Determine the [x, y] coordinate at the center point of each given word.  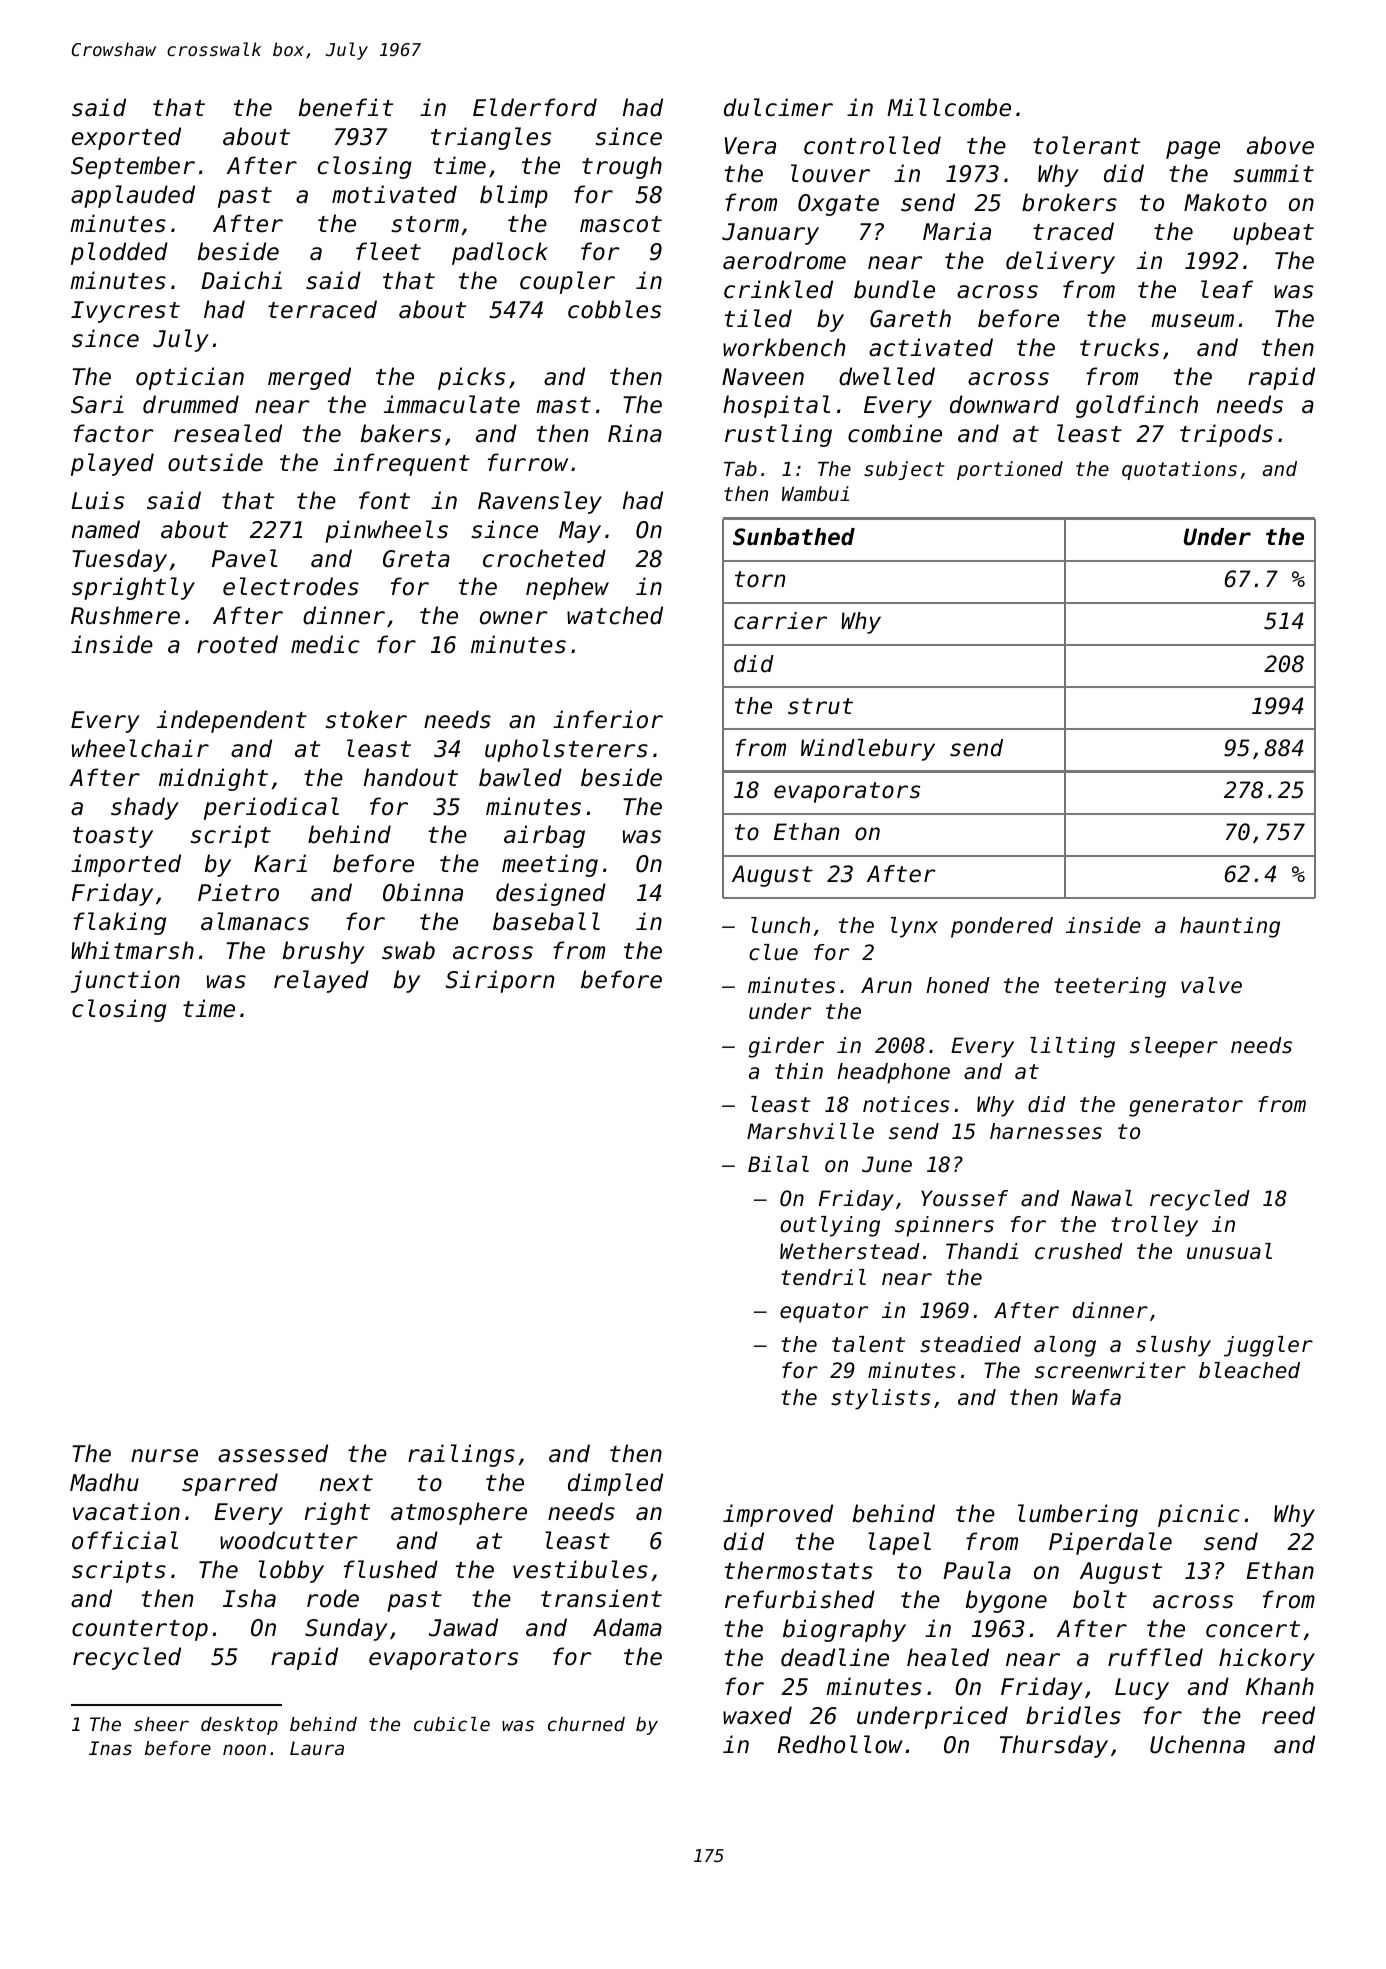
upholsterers [566, 750]
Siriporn [499, 981]
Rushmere [125, 615]
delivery [1060, 262]
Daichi [242, 280]
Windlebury [868, 750]
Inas [110, 1748]
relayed [321, 981]
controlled [872, 145]
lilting [1072, 1047]
